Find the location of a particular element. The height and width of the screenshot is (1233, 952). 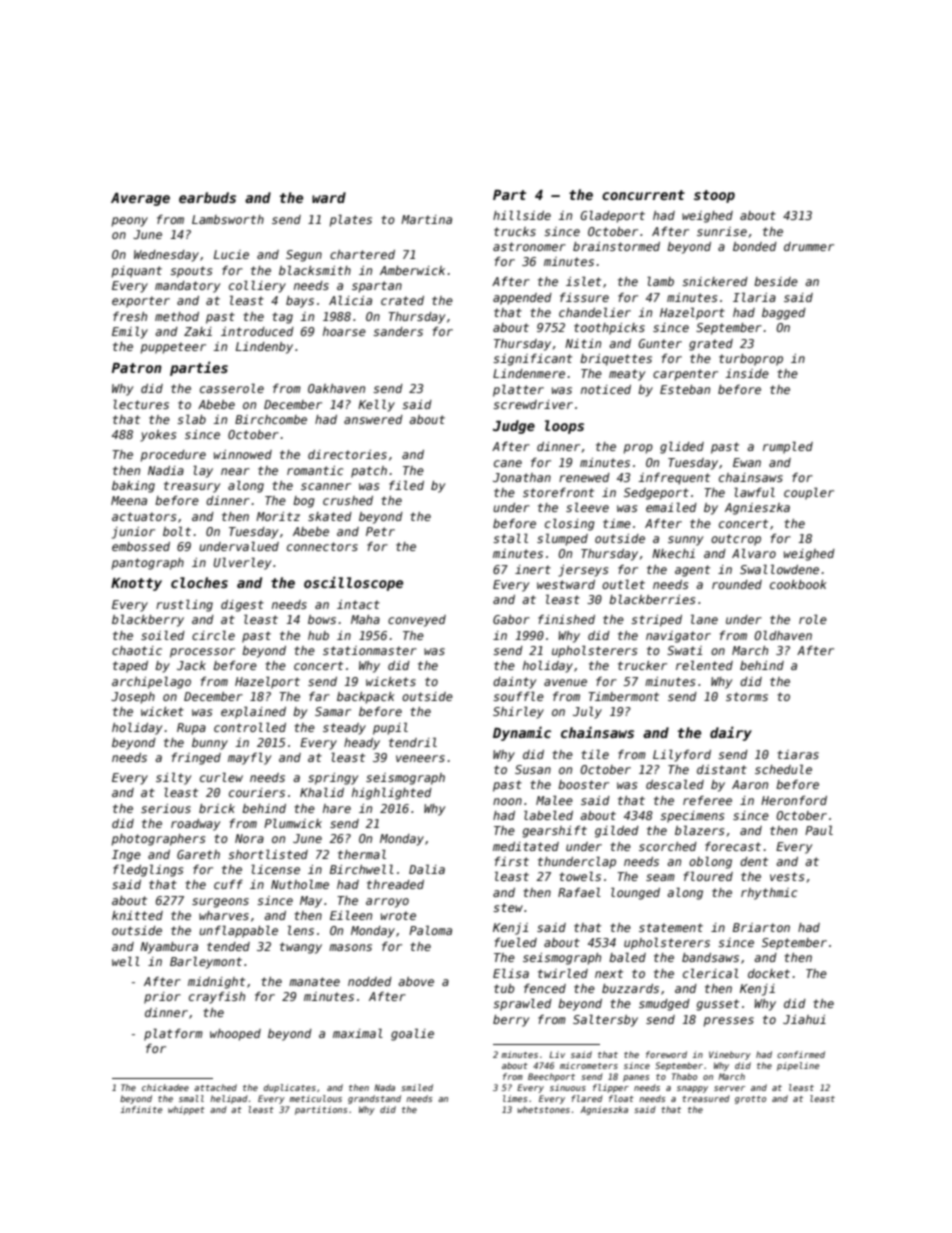

Martina is located at coordinates (426, 219).
